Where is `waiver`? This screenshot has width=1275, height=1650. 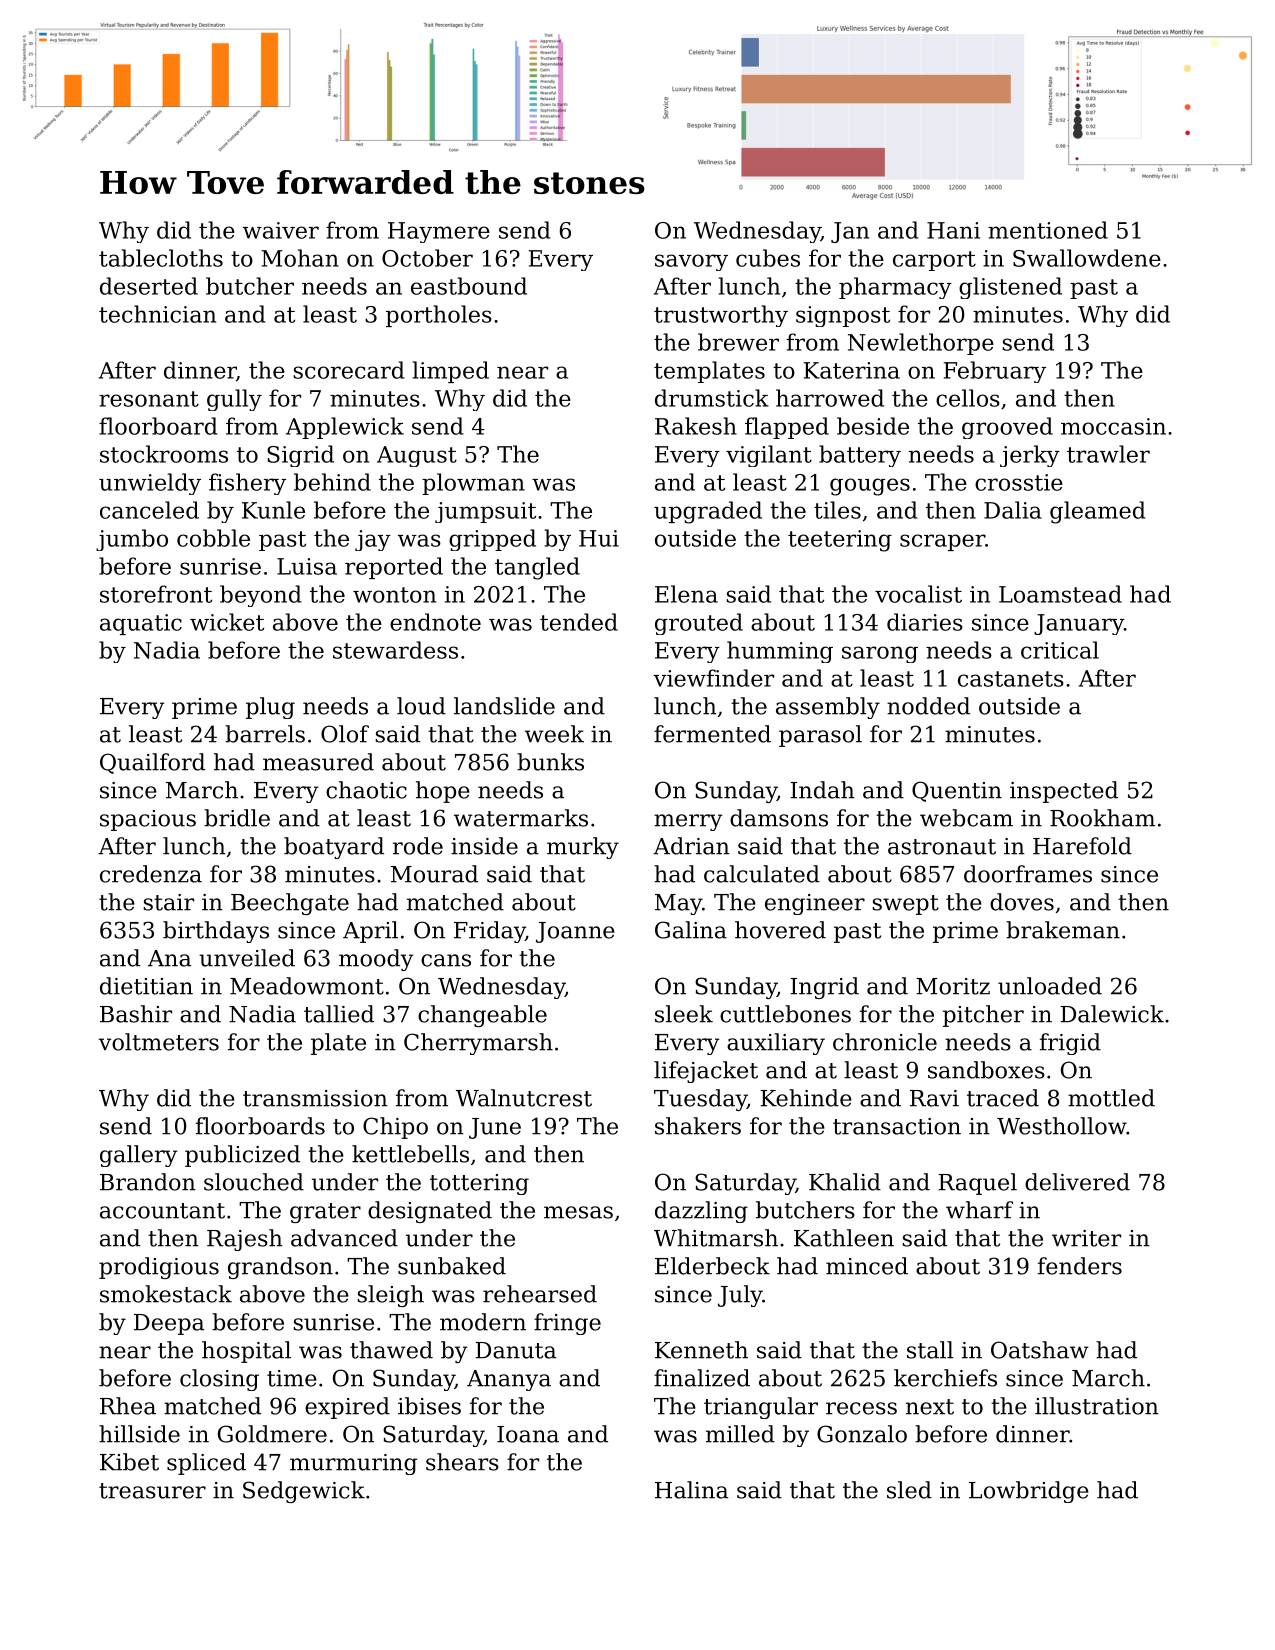
waiver is located at coordinates (281, 230).
